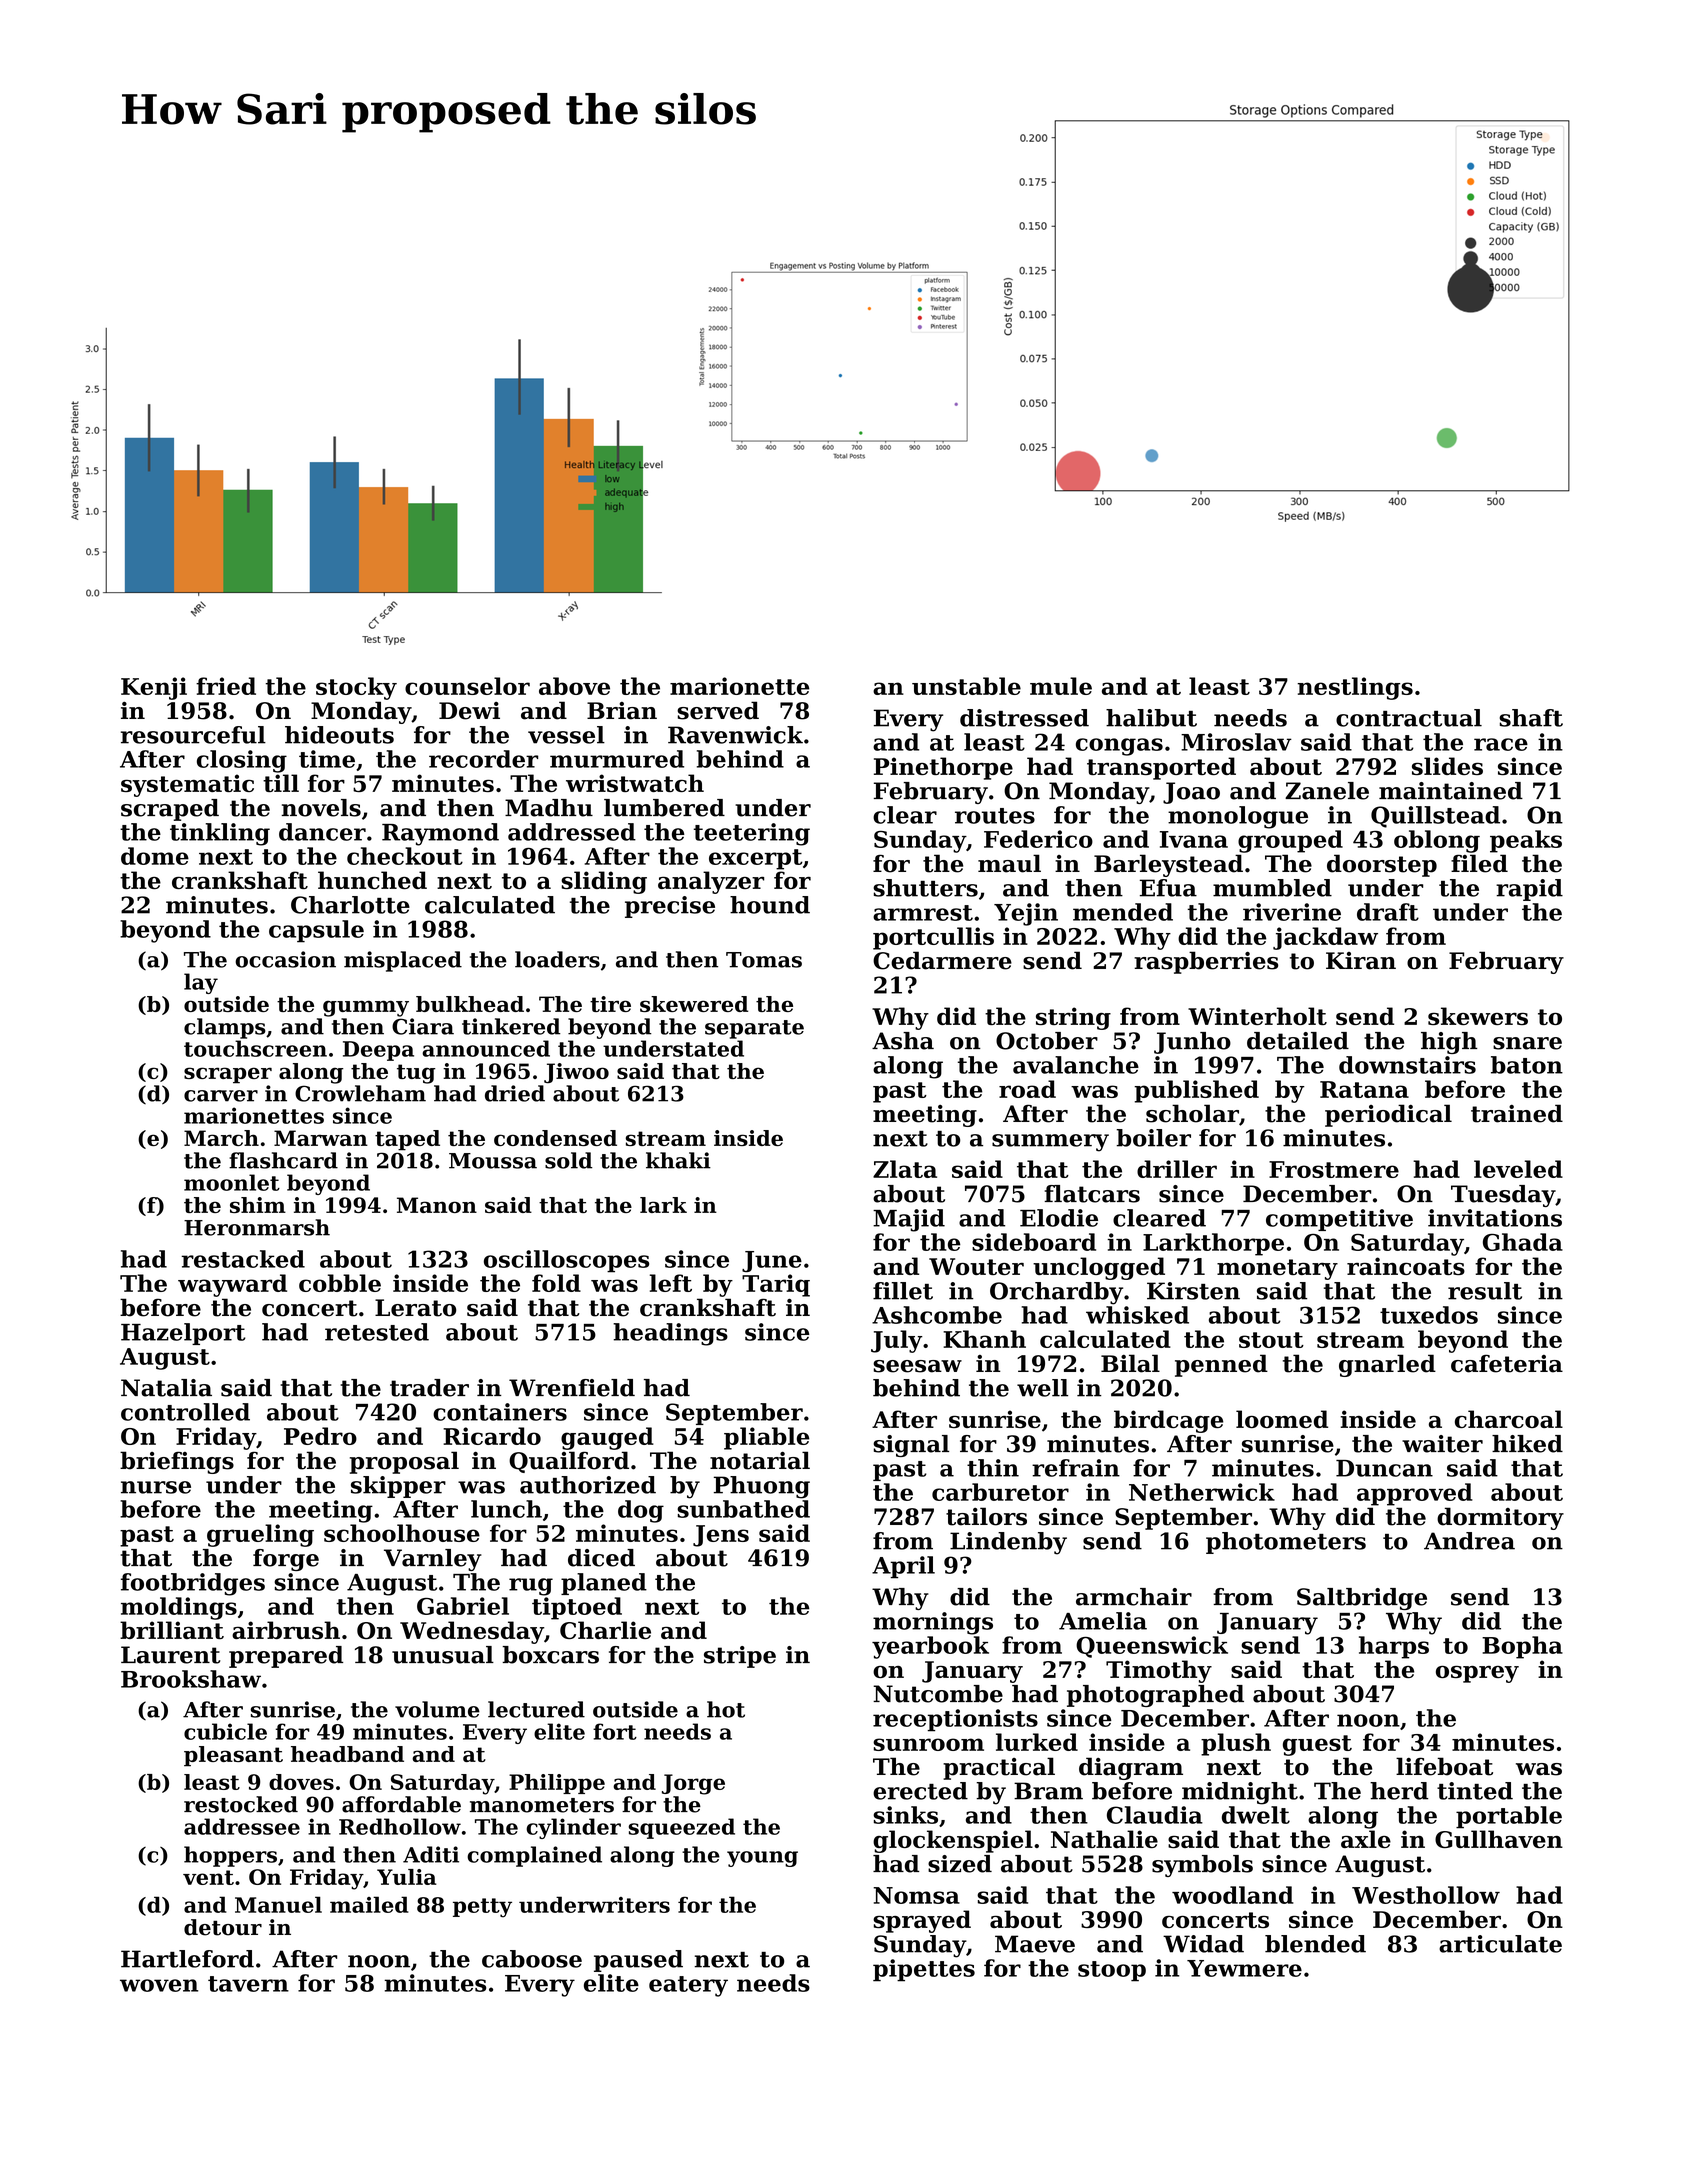 The width and height of the document is (1683, 2178). What do you see at coordinates (718, 710) in the document?
I see `served` at bounding box center [718, 710].
